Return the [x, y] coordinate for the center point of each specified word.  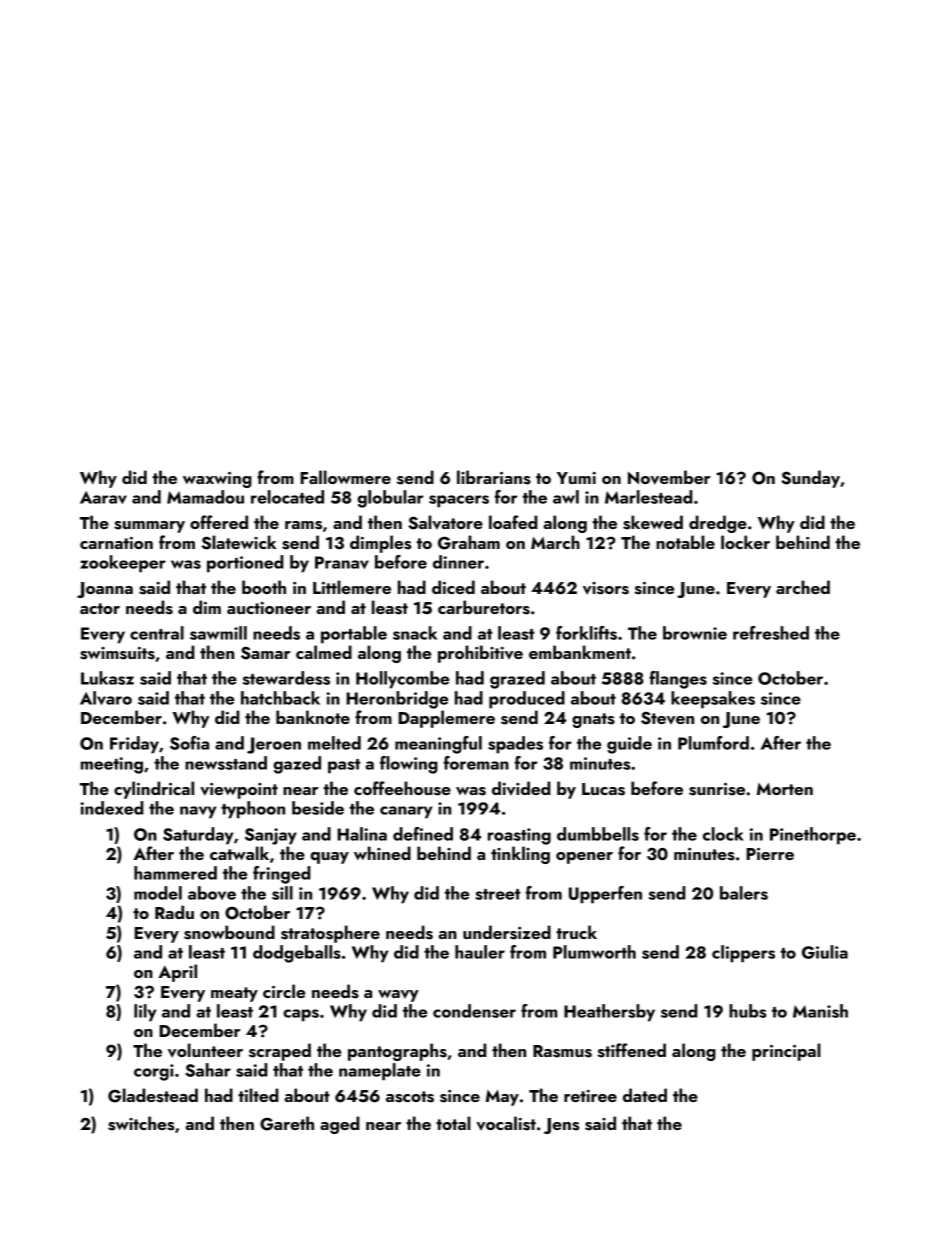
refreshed [771, 633]
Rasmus [562, 1051]
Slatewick [238, 542]
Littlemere [352, 587]
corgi [154, 1072]
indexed [111, 808]
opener [584, 858]
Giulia [825, 952]
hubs [747, 1011]
